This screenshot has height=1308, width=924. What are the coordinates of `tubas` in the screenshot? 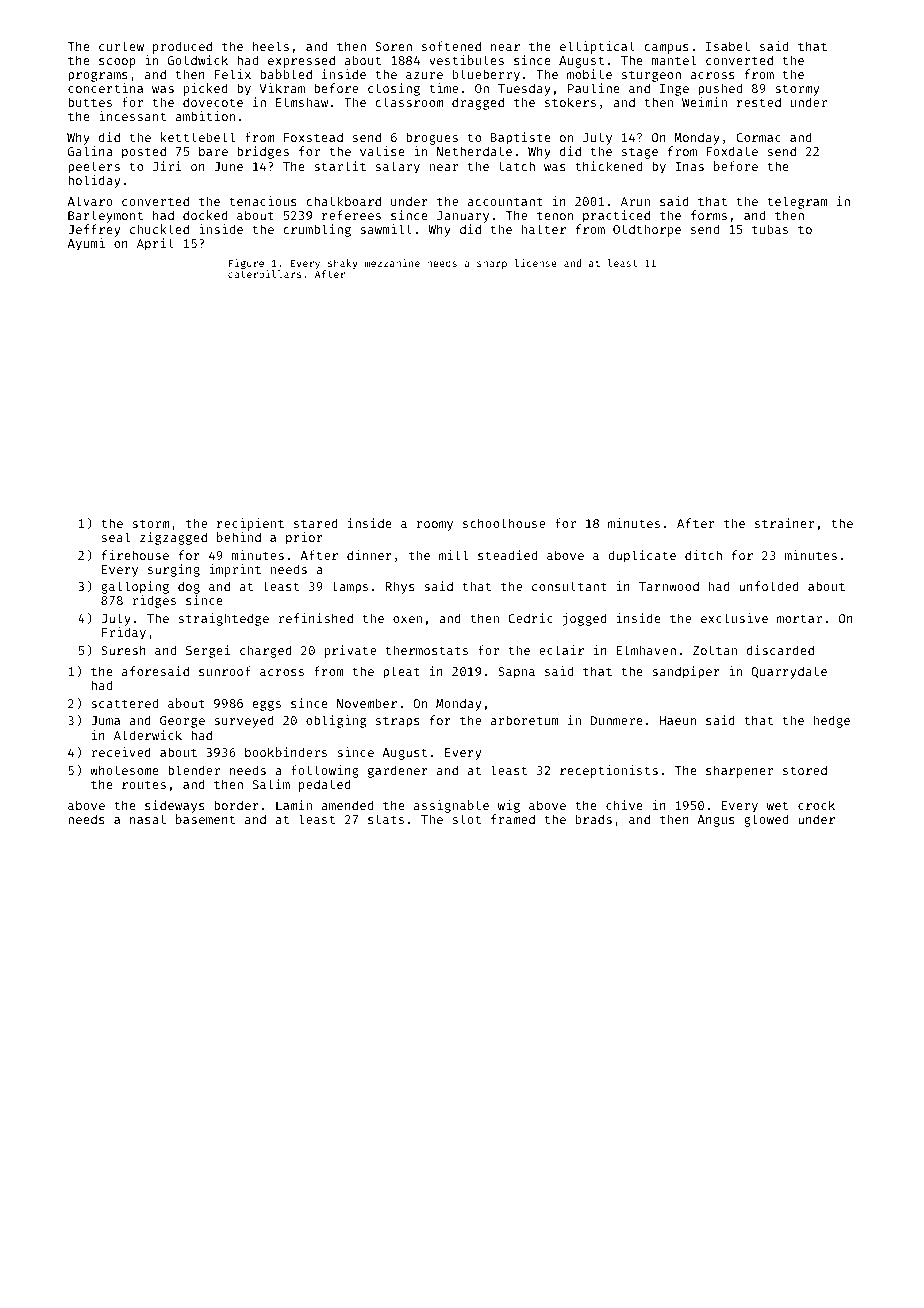 It's located at (770, 229).
